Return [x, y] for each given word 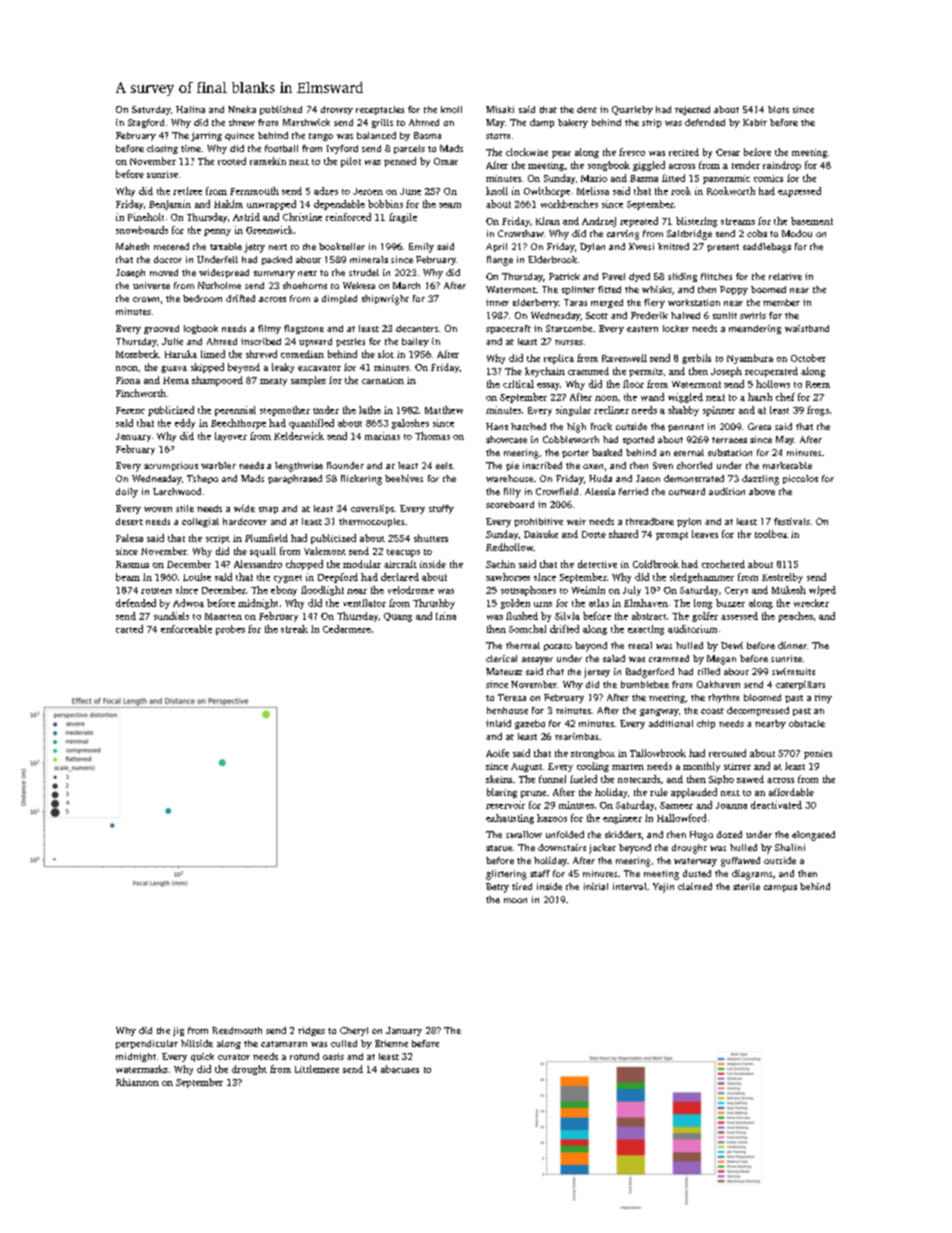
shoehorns [305, 285]
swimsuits [793, 671]
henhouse [507, 710]
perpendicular [147, 1044]
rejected [692, 110]
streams [738, 221]
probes [230, 630]
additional [671, 723]
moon [515, 900]
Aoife [497, 753]
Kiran [548, 221]
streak [294, 629]
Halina [190, 109]
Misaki [500, 109]
